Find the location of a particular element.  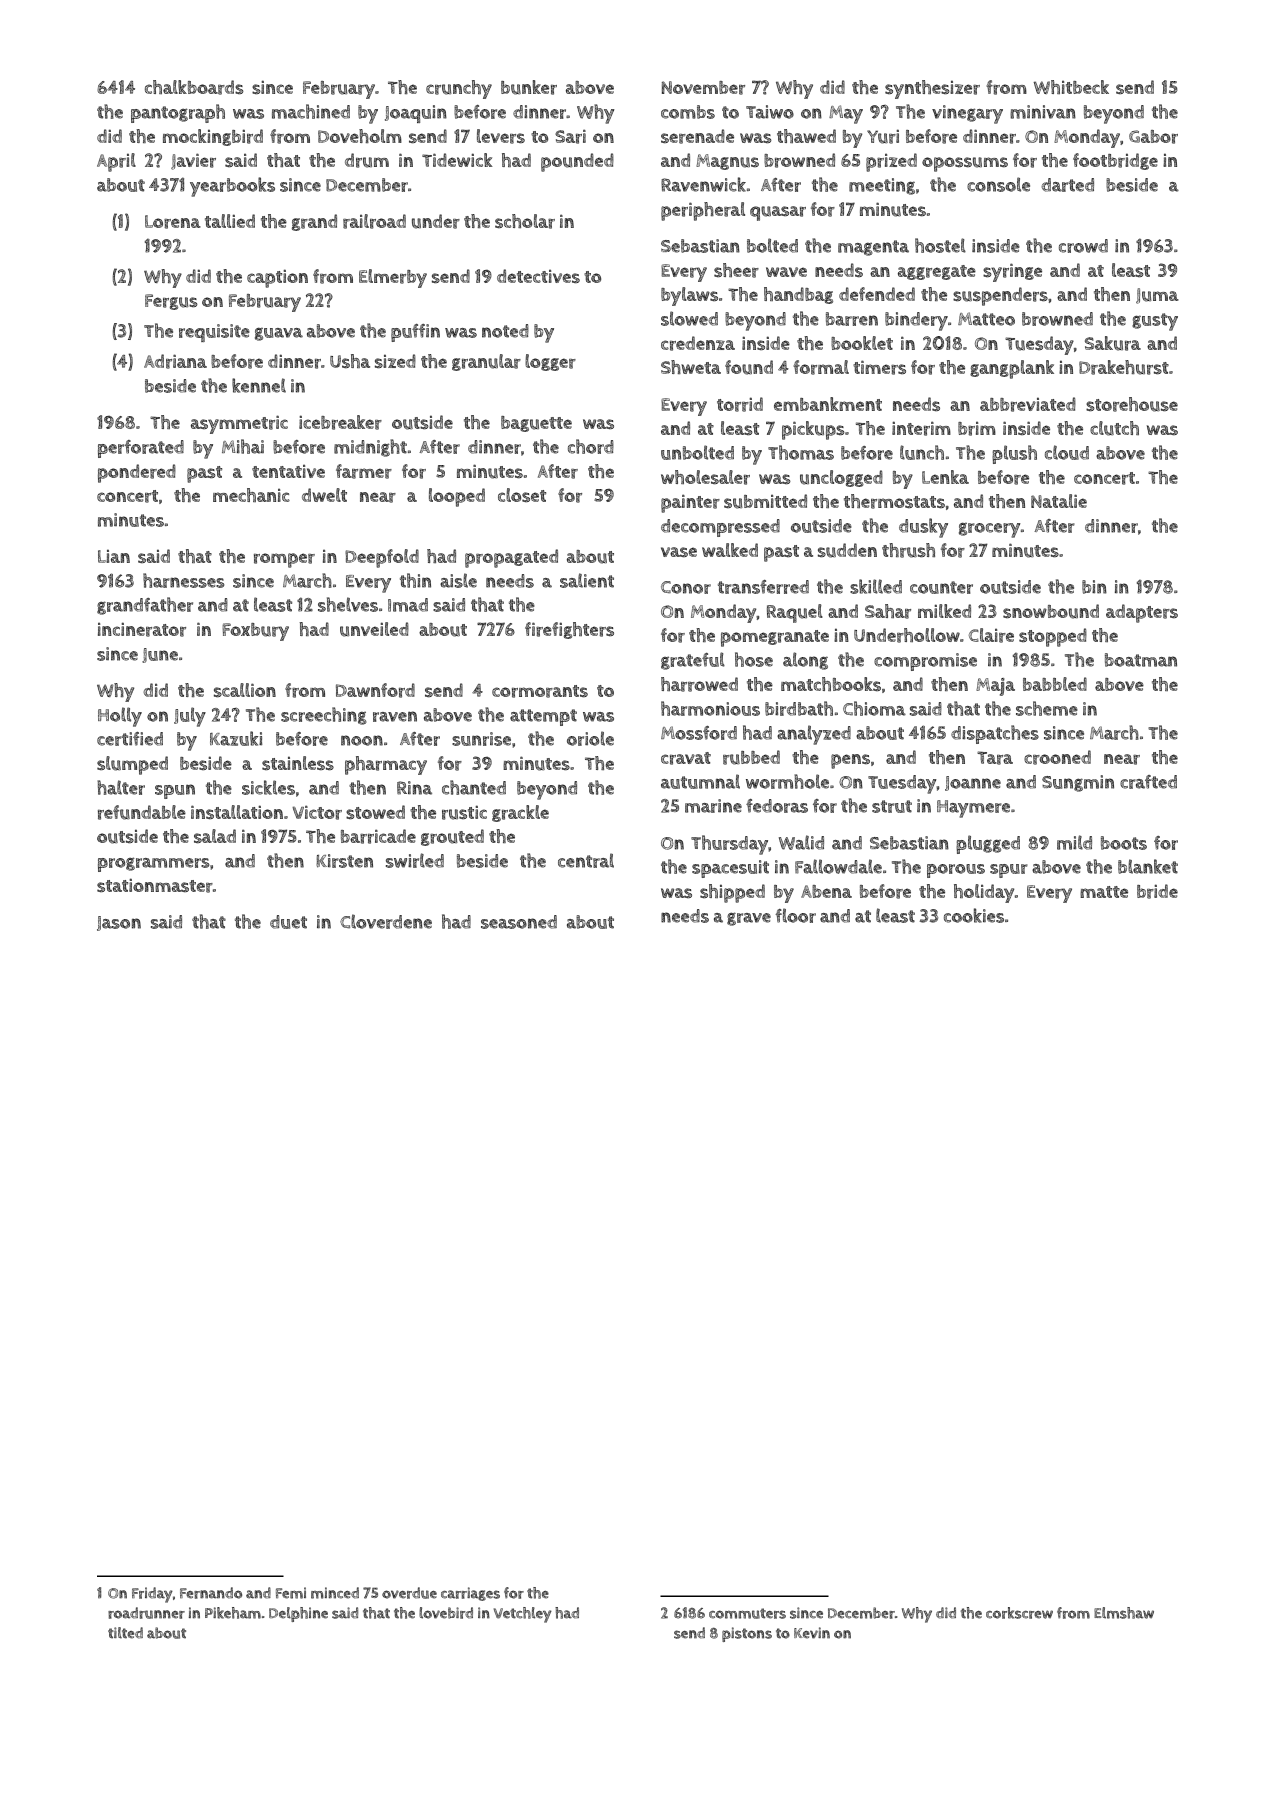

corkscrew is located at coordinates (1019, 1613).
